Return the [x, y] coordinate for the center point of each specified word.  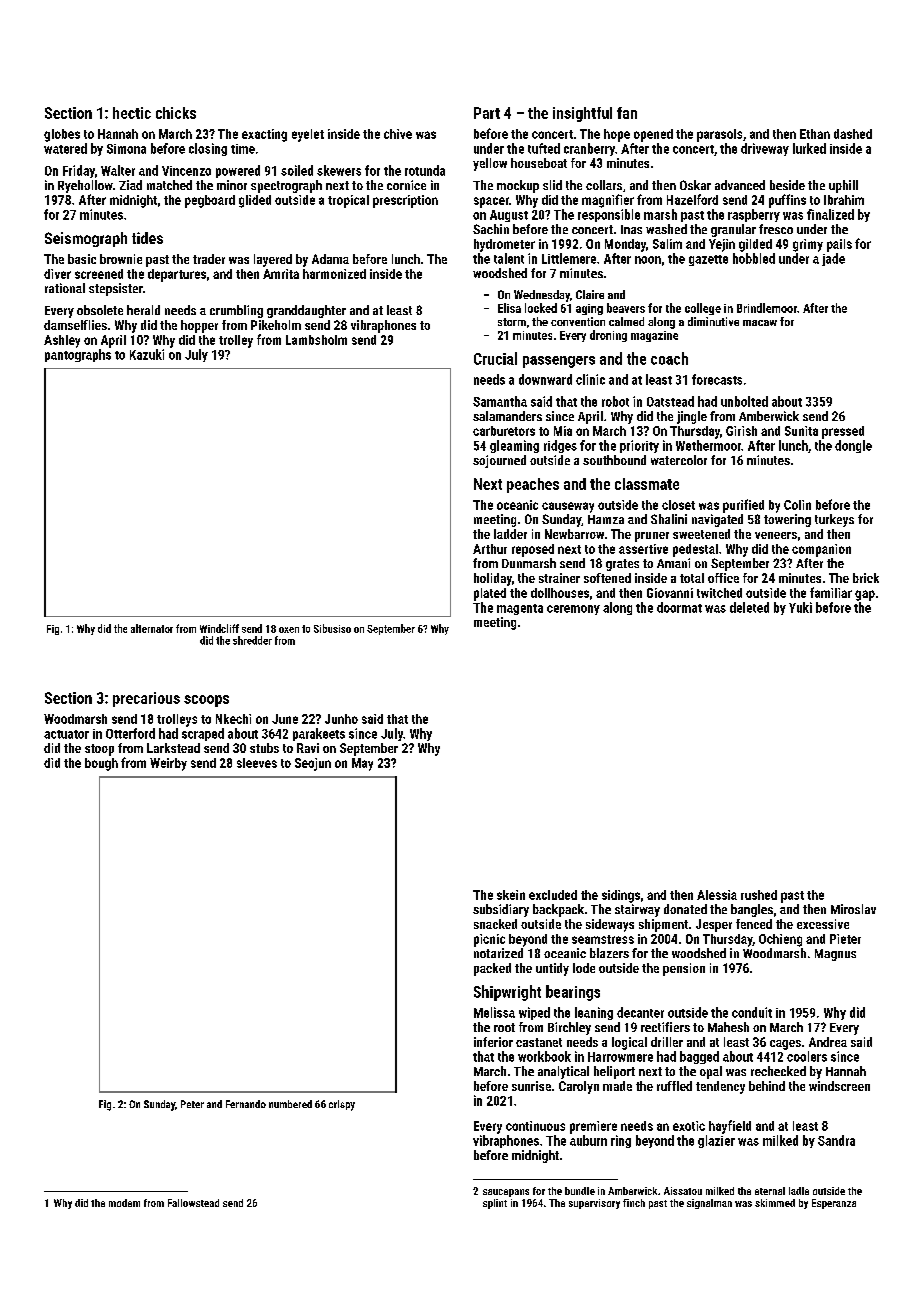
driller [667, 1042]
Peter [192, 1104]
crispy [342, 1105]
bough [101, 764]
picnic [489, 940]
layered [273, 260]
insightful [582, 114]
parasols [719, 135]
